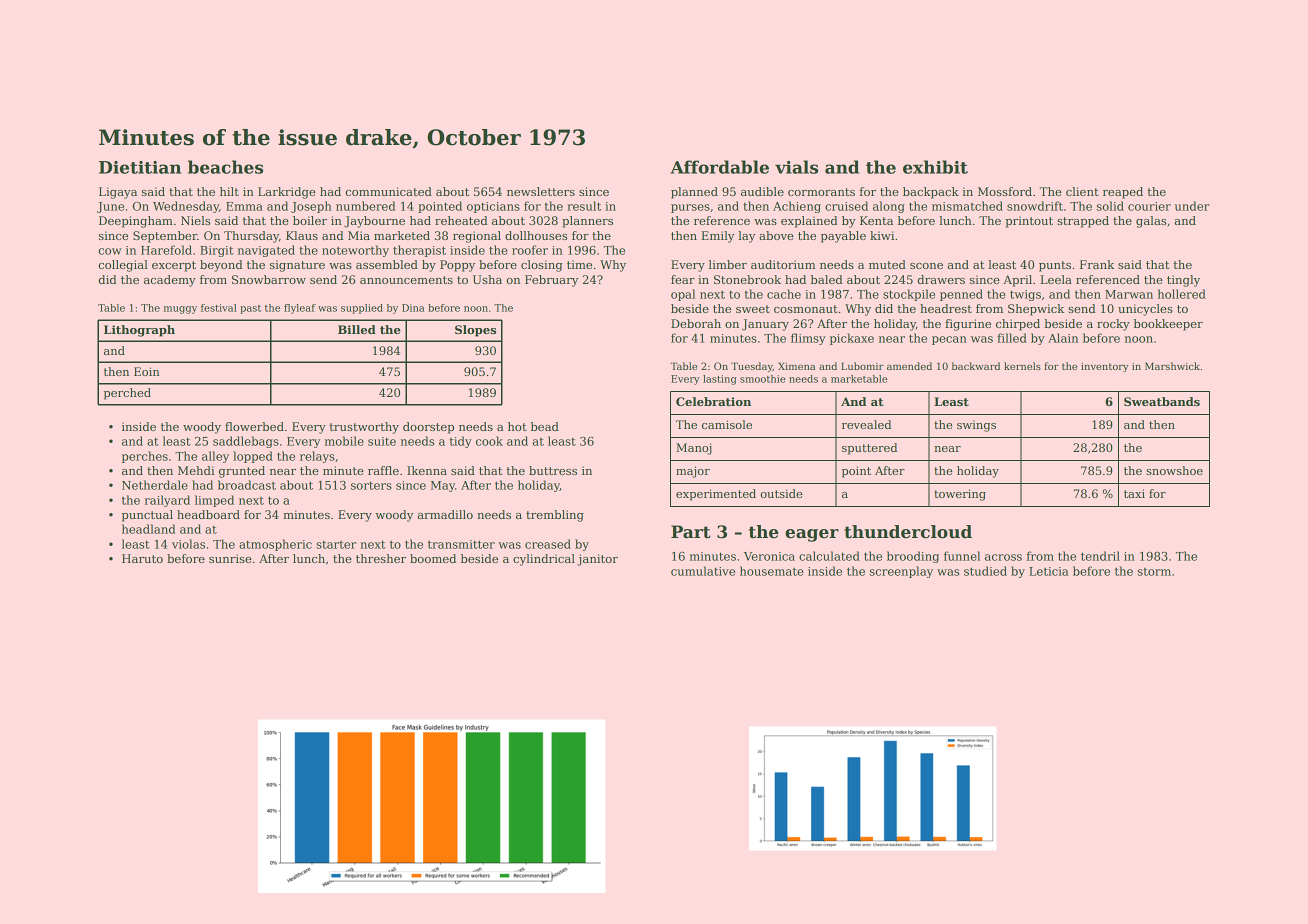 Image resolution: width=1308 pixels, height=924 pixels. What do you see at coordinates (489, 441) in the image?
I see `cook` at bounding box center [489, 441].
